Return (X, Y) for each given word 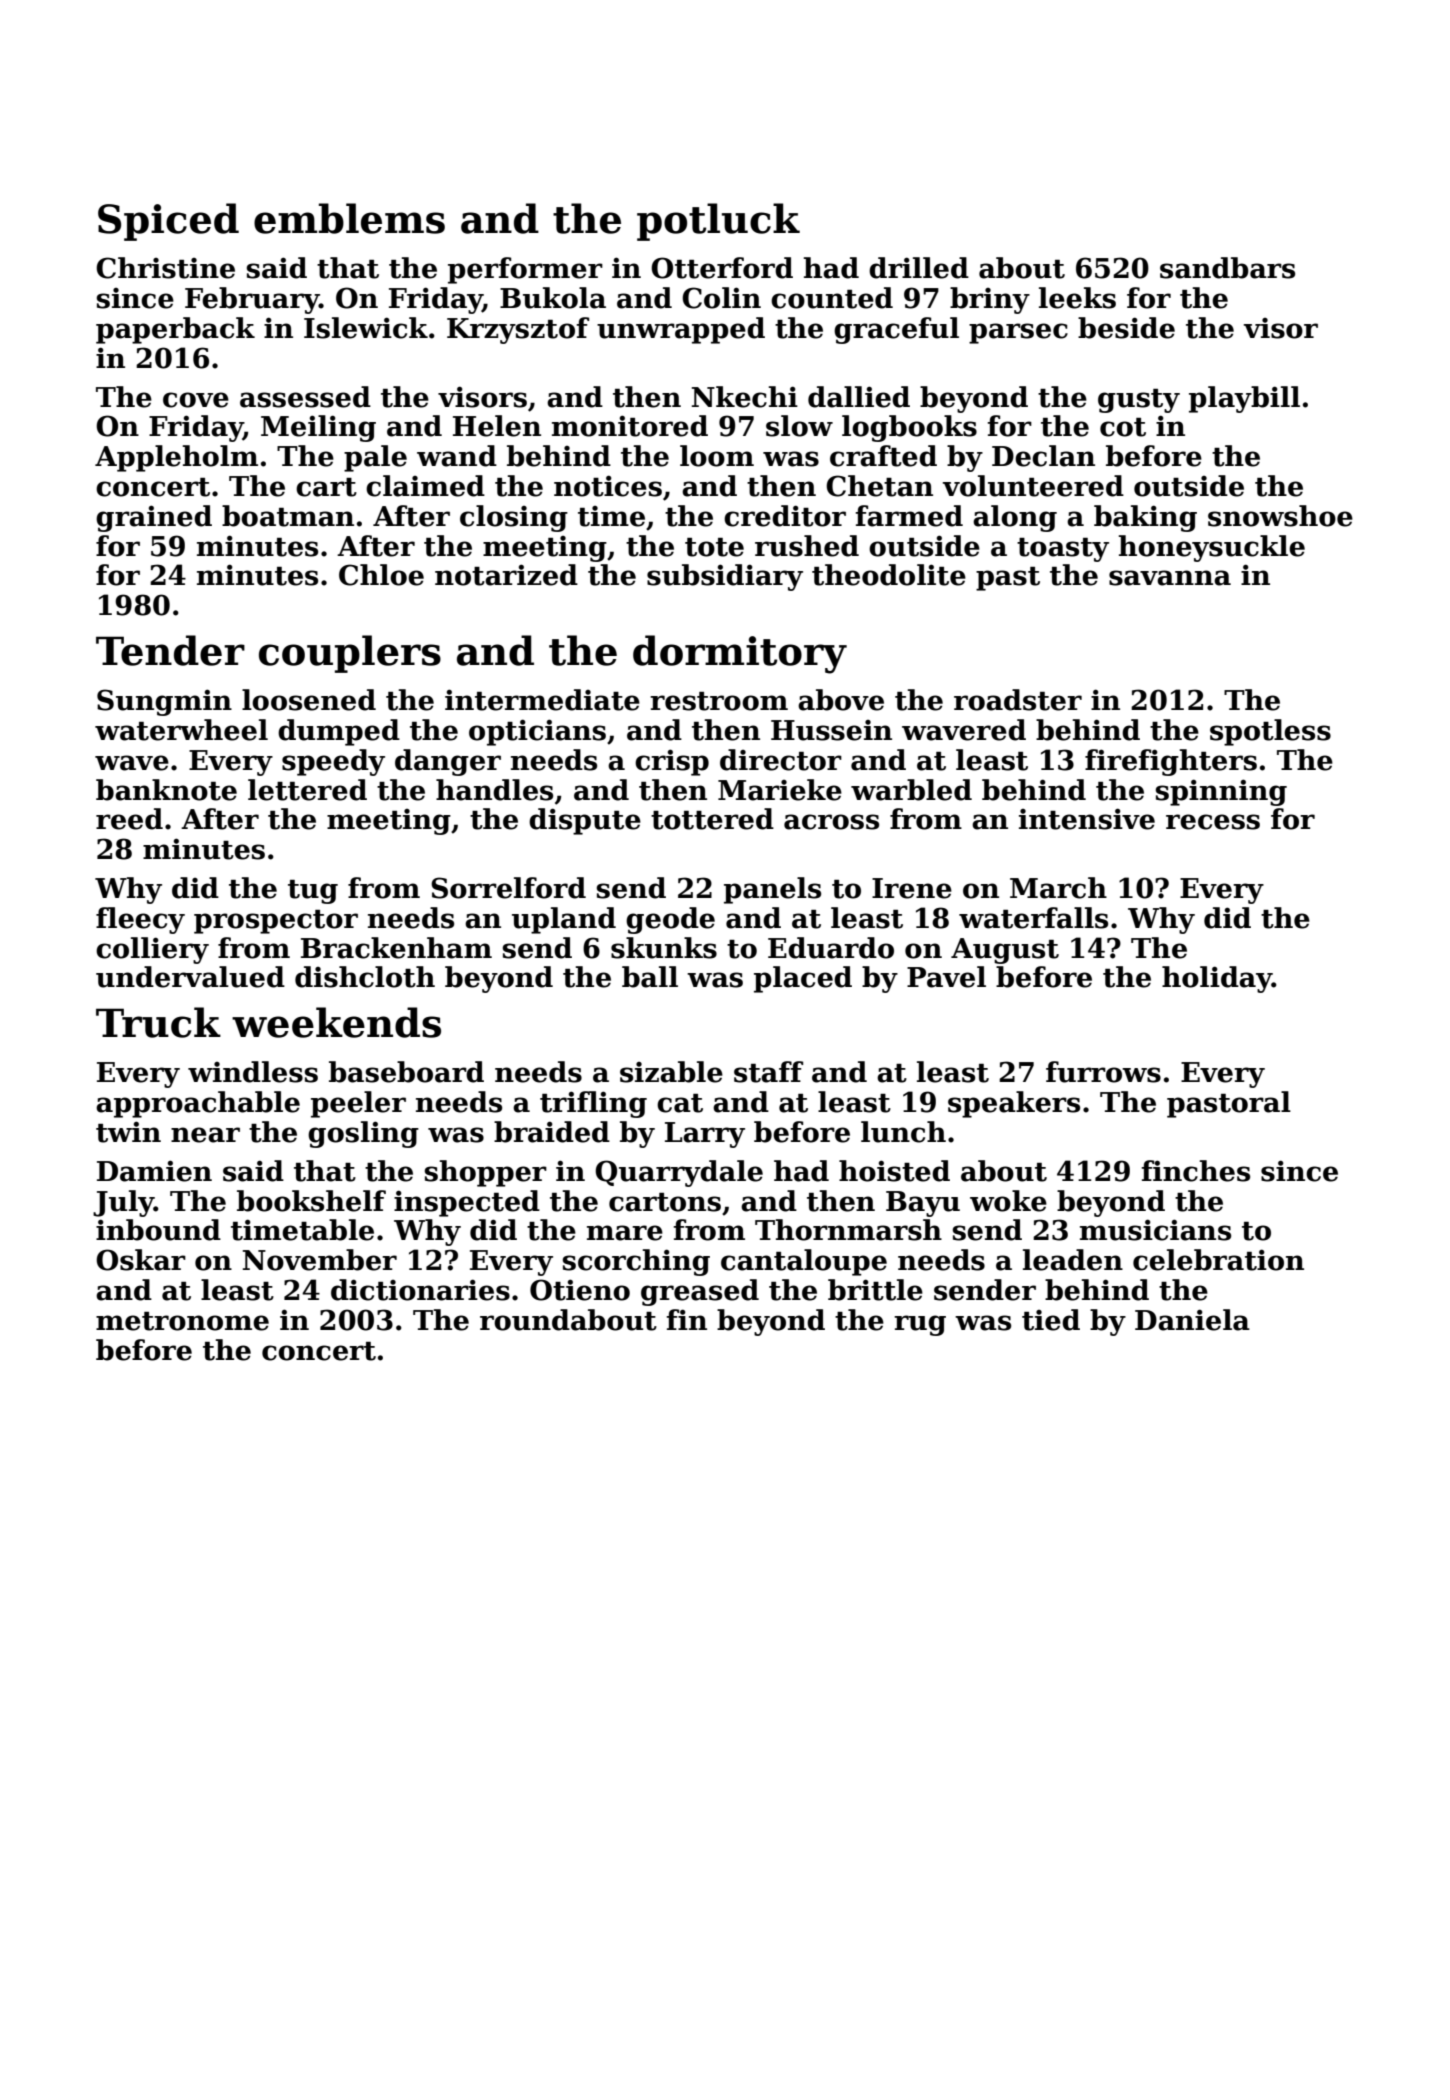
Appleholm (176, 458)
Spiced (168, 222)
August (1005, 951)
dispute (585, 821)
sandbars (1227, 268)
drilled (919, 268)
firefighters (1171, 762)
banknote (166, 790)
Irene (912, 888)
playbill (1244, 399)
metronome (182, 1321)
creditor (785, 516)
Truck (158, 1022)
